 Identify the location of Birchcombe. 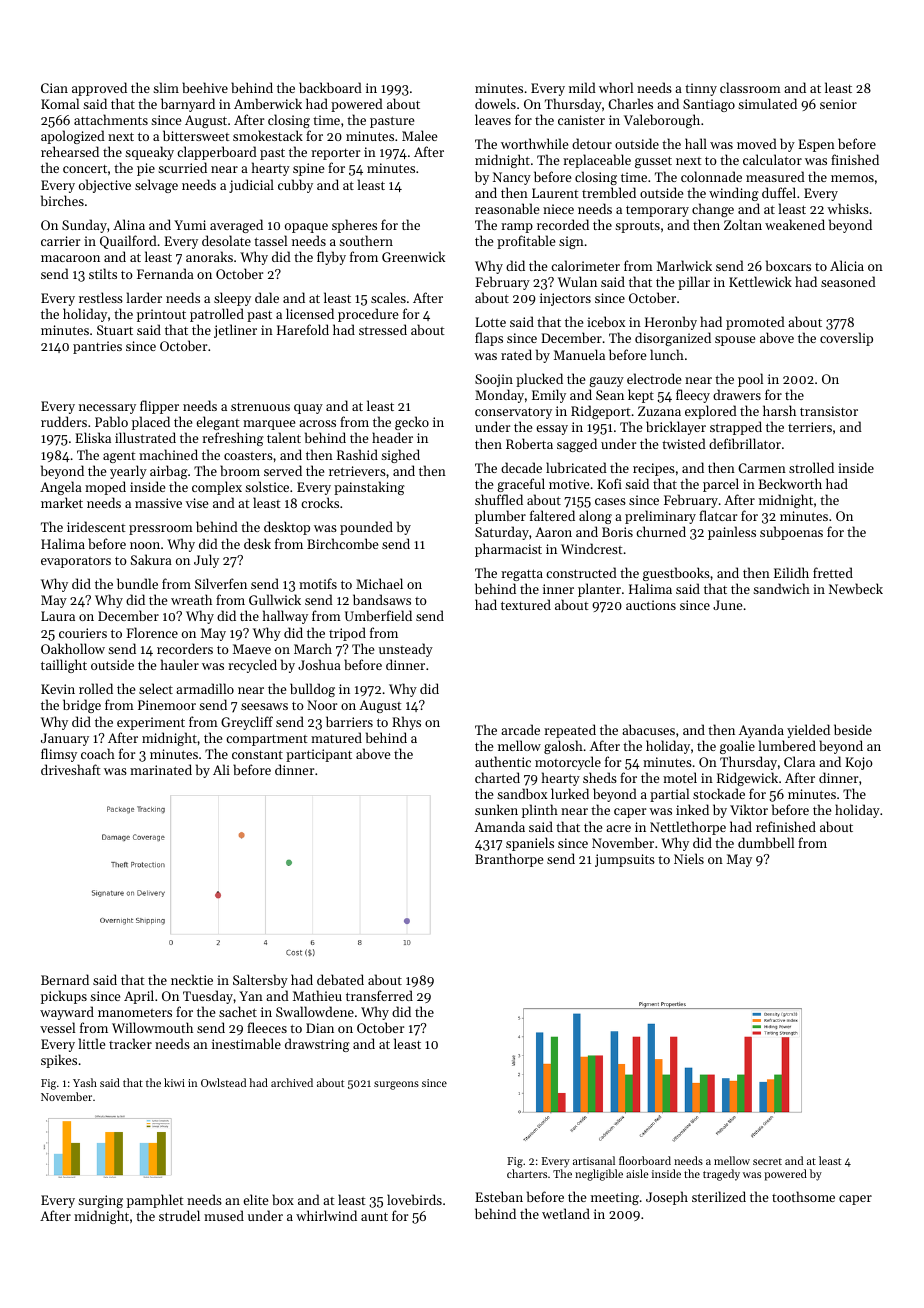
(342, 543).
